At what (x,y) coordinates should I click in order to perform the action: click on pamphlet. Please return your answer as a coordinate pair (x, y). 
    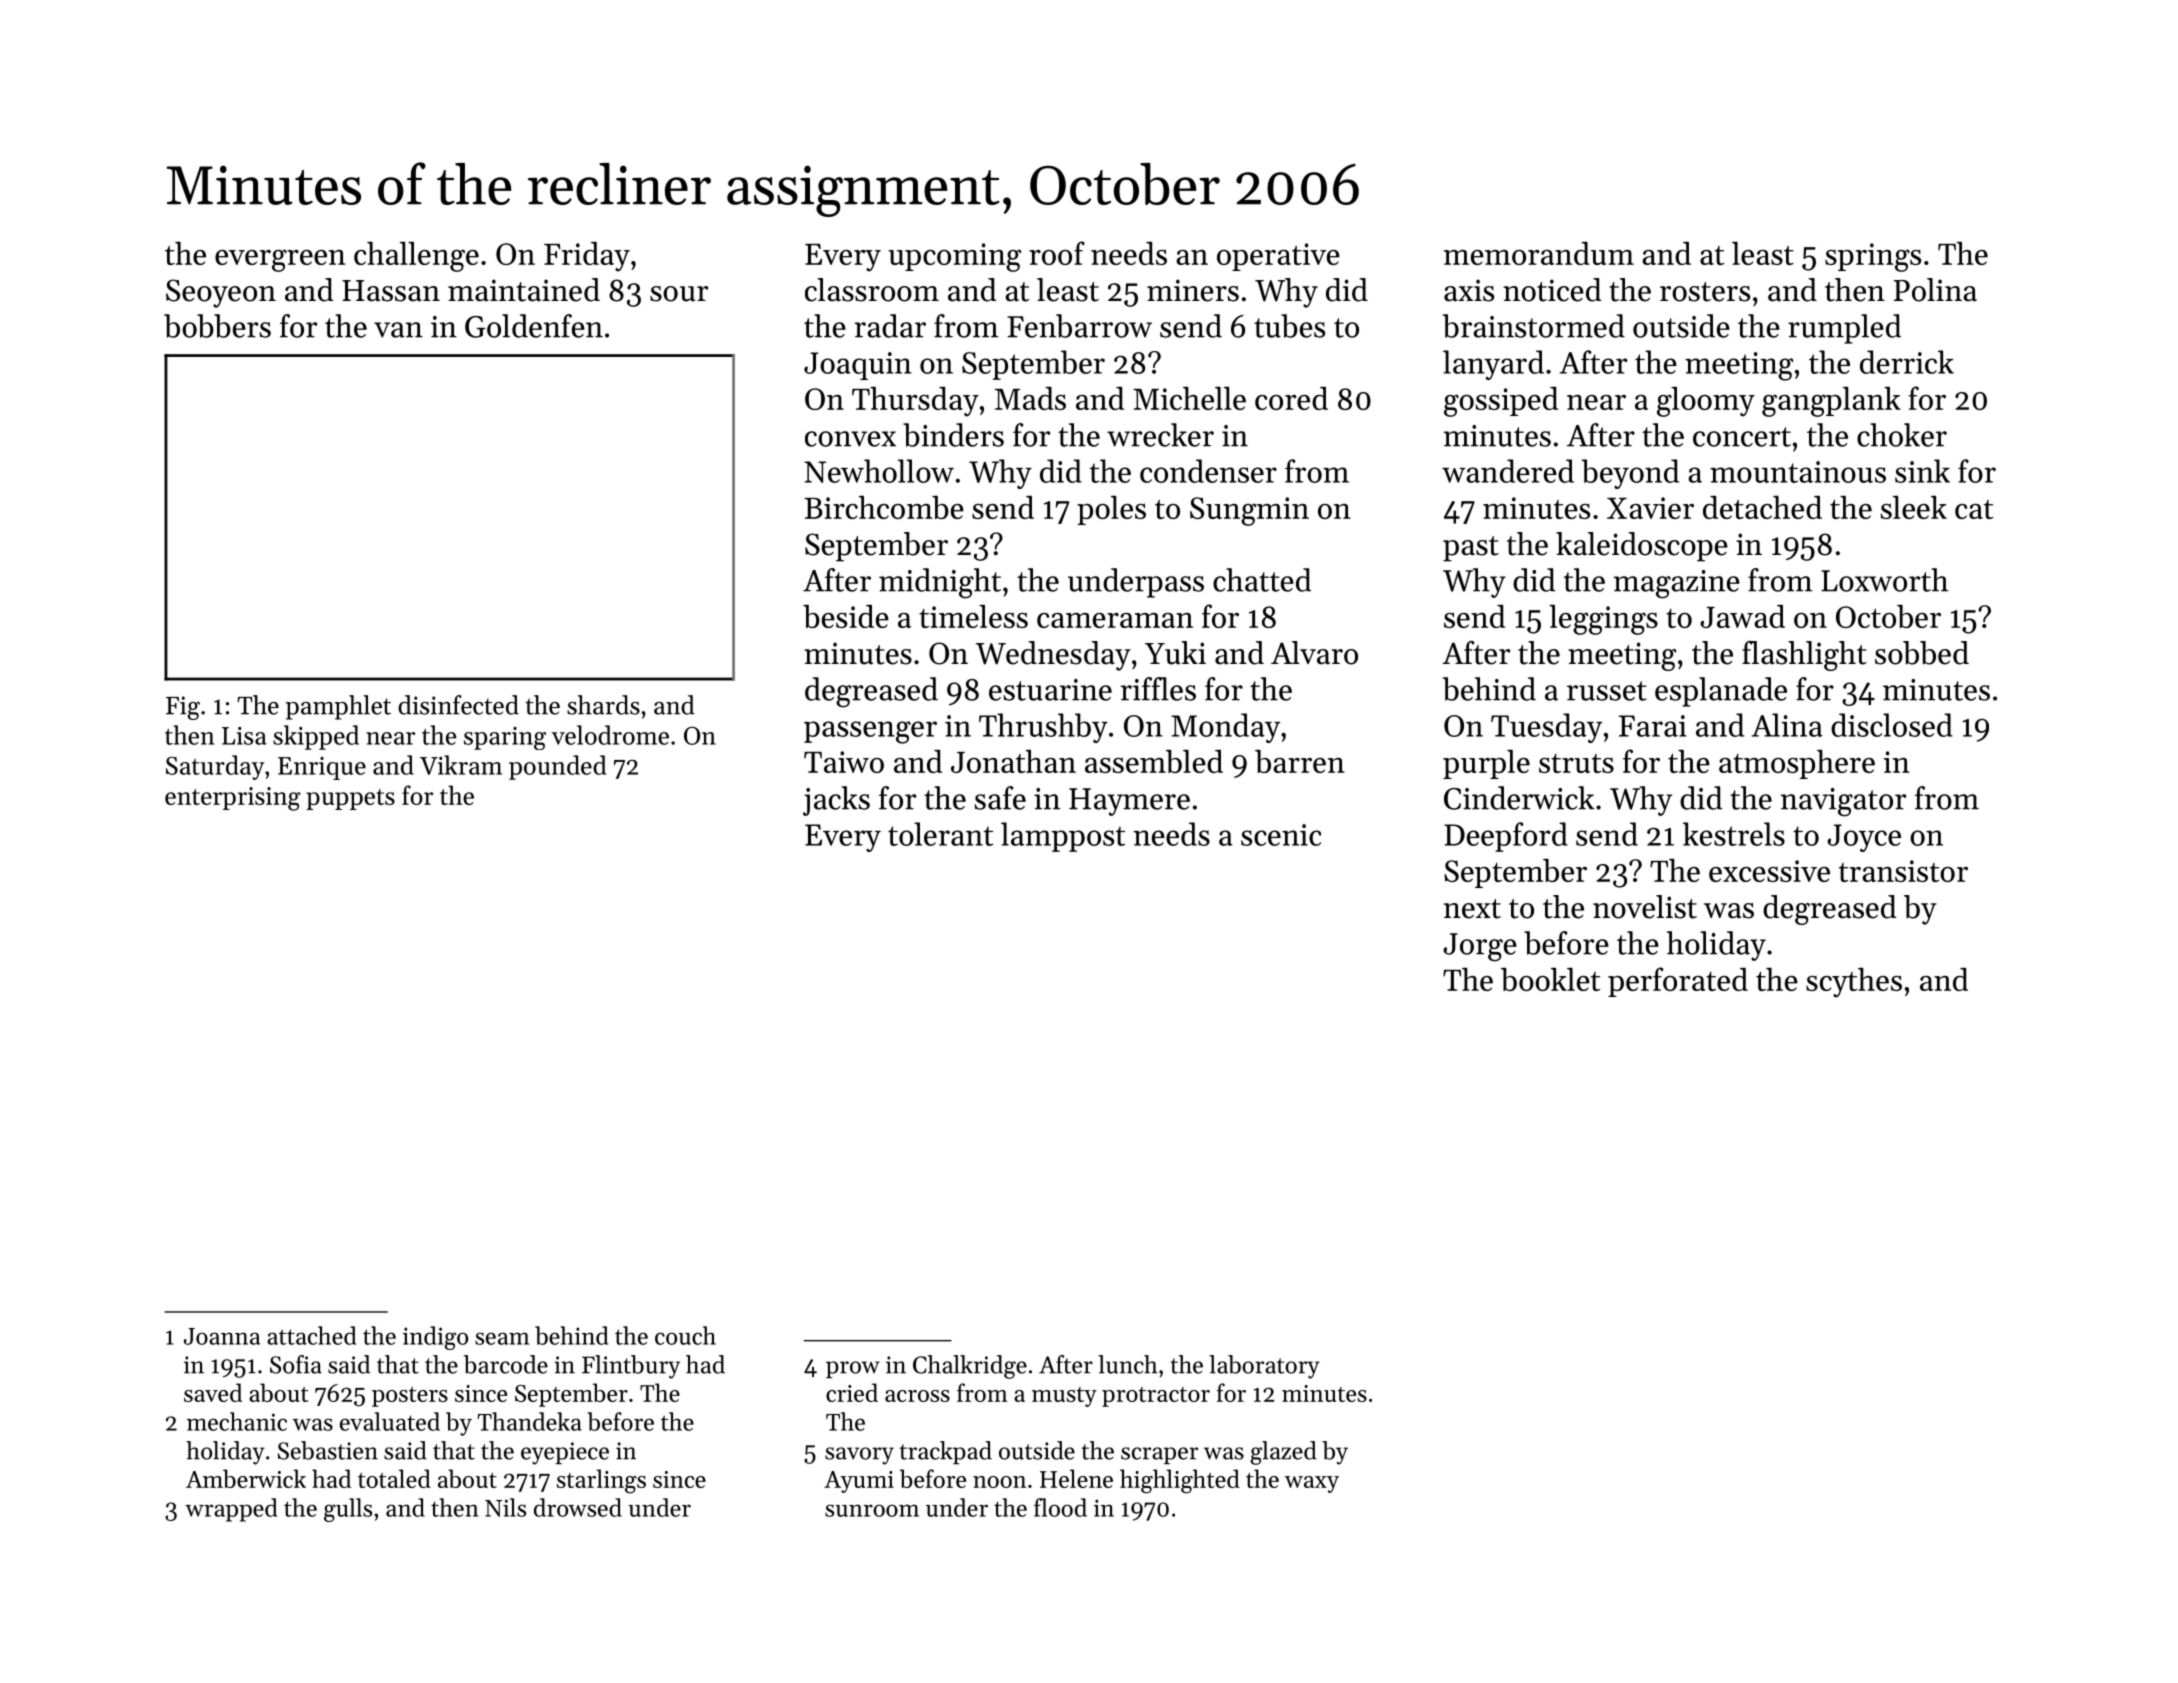
    Looking at the image, I should click on (338, 707).
